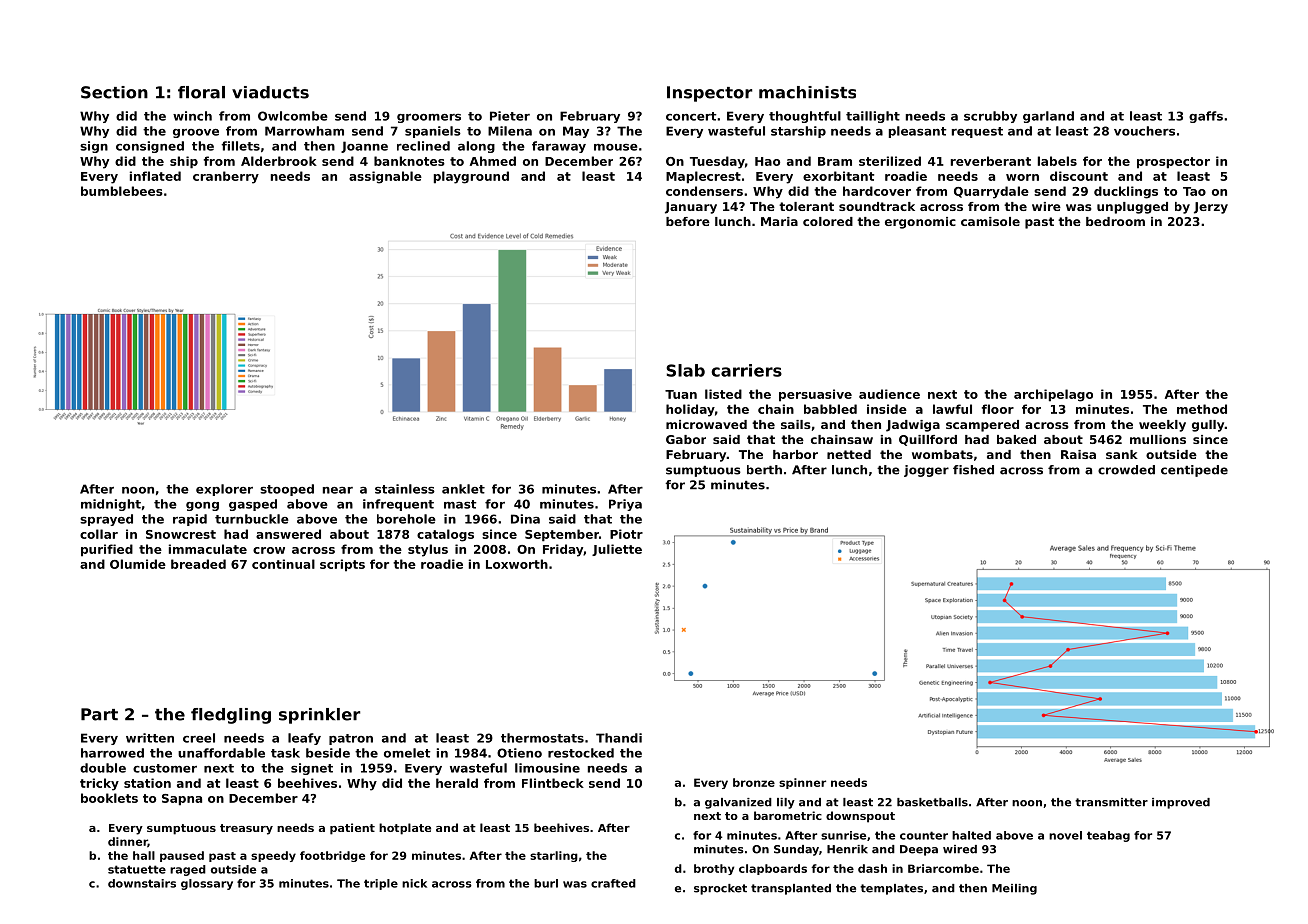 This screenshot has width=1308, height=924. I want to click on purified, so click(107, 550).
